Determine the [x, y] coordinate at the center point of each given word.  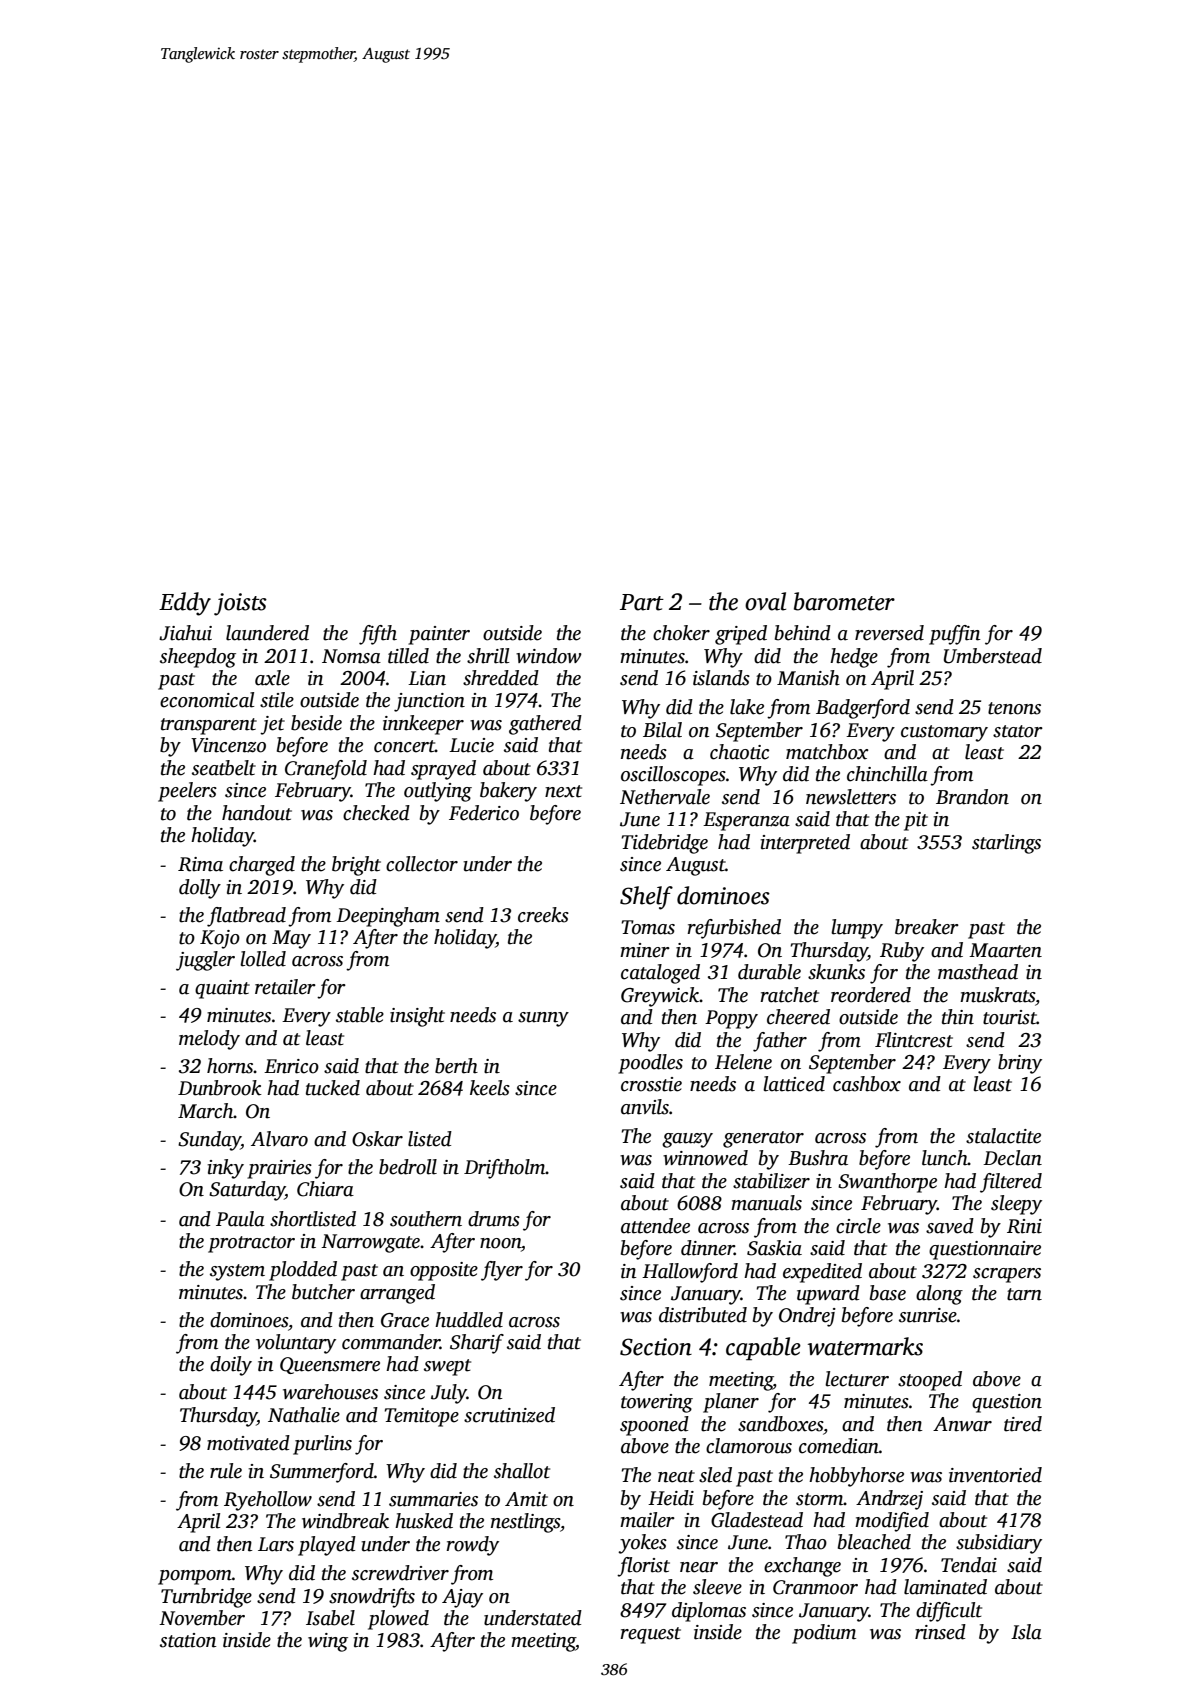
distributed [703, 1315]
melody [209, 1040]
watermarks [865, 1346]
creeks [543, 915]
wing [328, 1642]
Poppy [731, 1019]
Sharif [477, 1344]
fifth [378, 635]
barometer [844, 601]
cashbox [867, 1084]
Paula [240, 1219]
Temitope [422, 1417]
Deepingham [388, 917]
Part [642, 602]
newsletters [851, 797]
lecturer [857, 1379]
